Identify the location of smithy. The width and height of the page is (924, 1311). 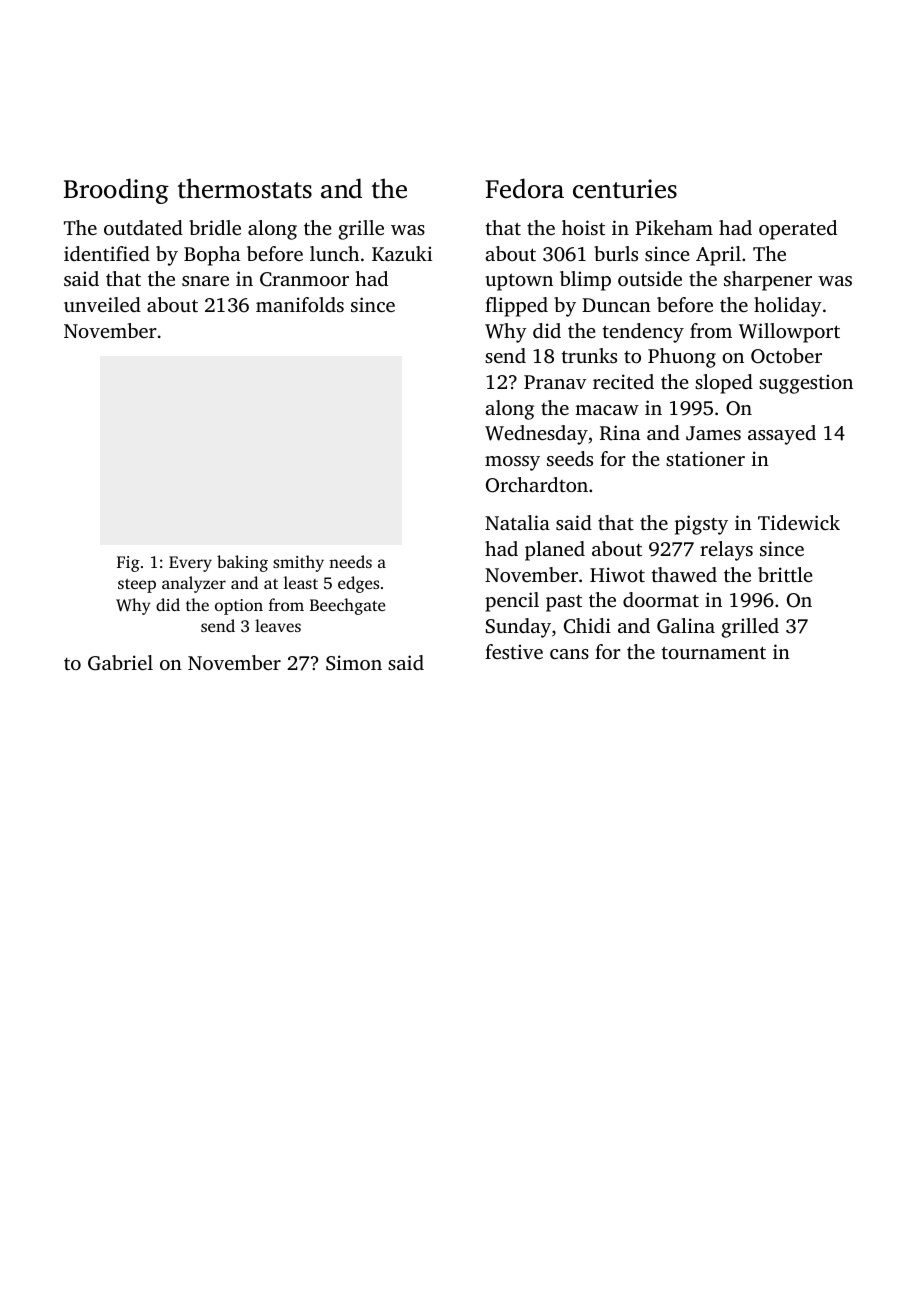
(298, 563).
